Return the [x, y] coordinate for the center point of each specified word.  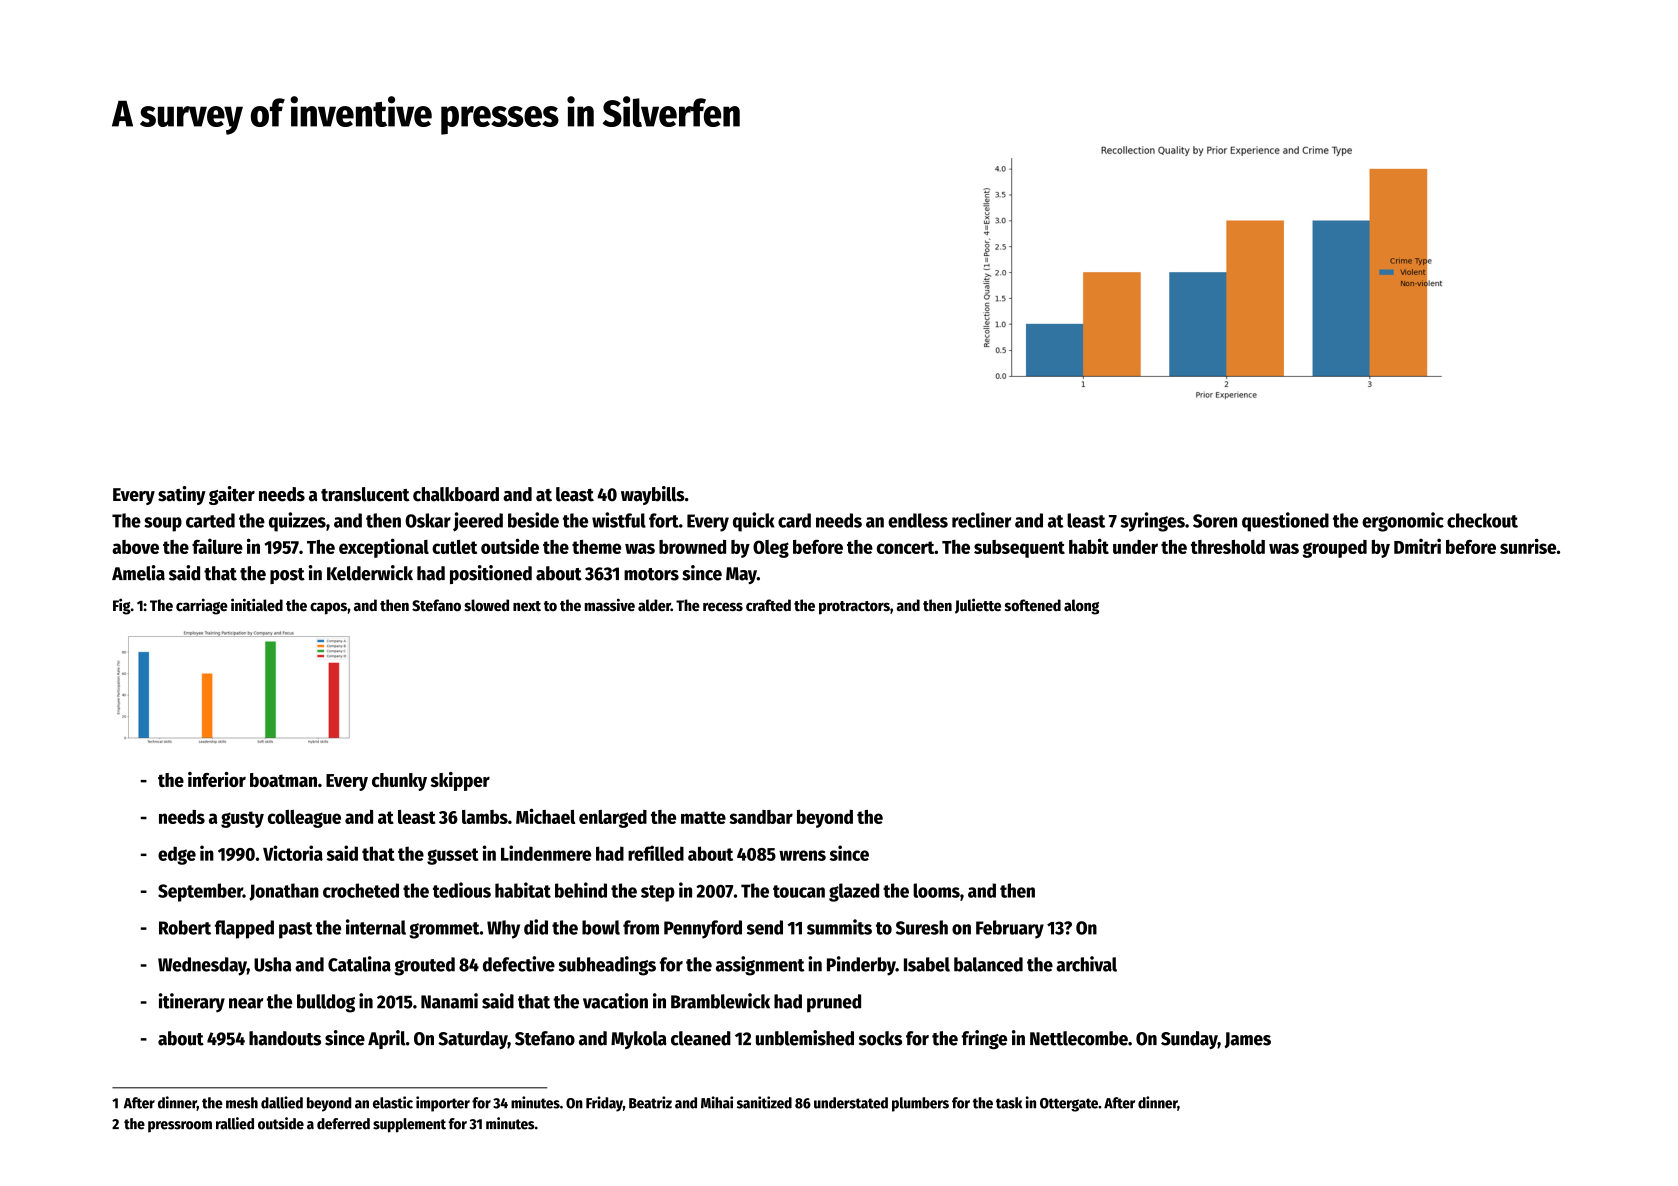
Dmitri [1417, 546]
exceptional [384, 548]
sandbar [761, 817]
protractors [854, 608]
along [1081, 607]
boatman [283, 780]
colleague [304, 819]
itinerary [192, 1003]
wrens [802, 855]
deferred [343, 1124]
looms [936, 890]
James [1247, 1040]
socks [880, 1038]
